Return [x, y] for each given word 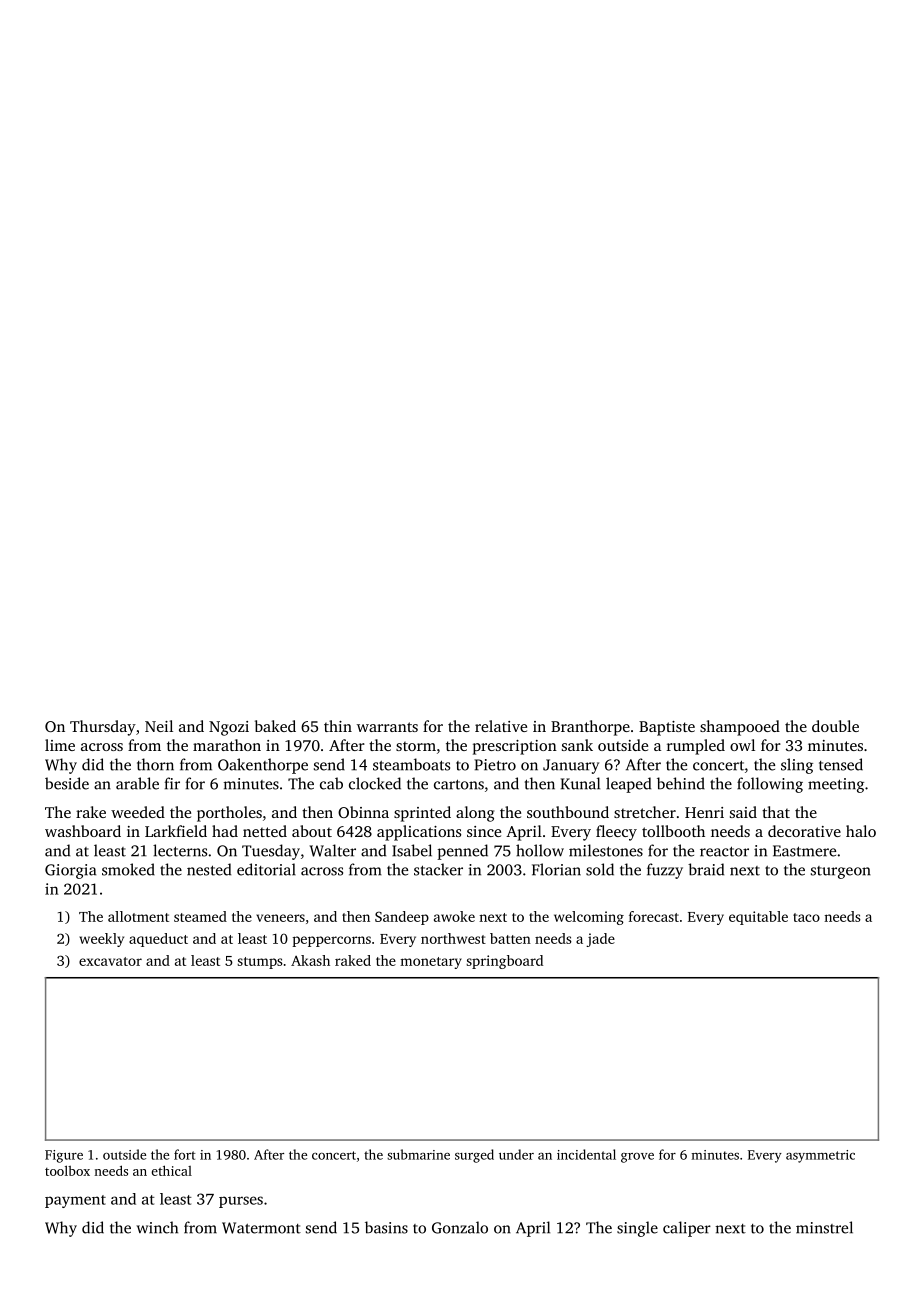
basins [386, 1227]
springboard [504, 962]
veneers [280, 918]
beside [67, 783]
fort [185, 1154]
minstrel [824, 1227]
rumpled [696, 747]
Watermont [261, 1228]
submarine [418, 1154]
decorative [804, 831]
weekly [101, 940]
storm [416, 746]
